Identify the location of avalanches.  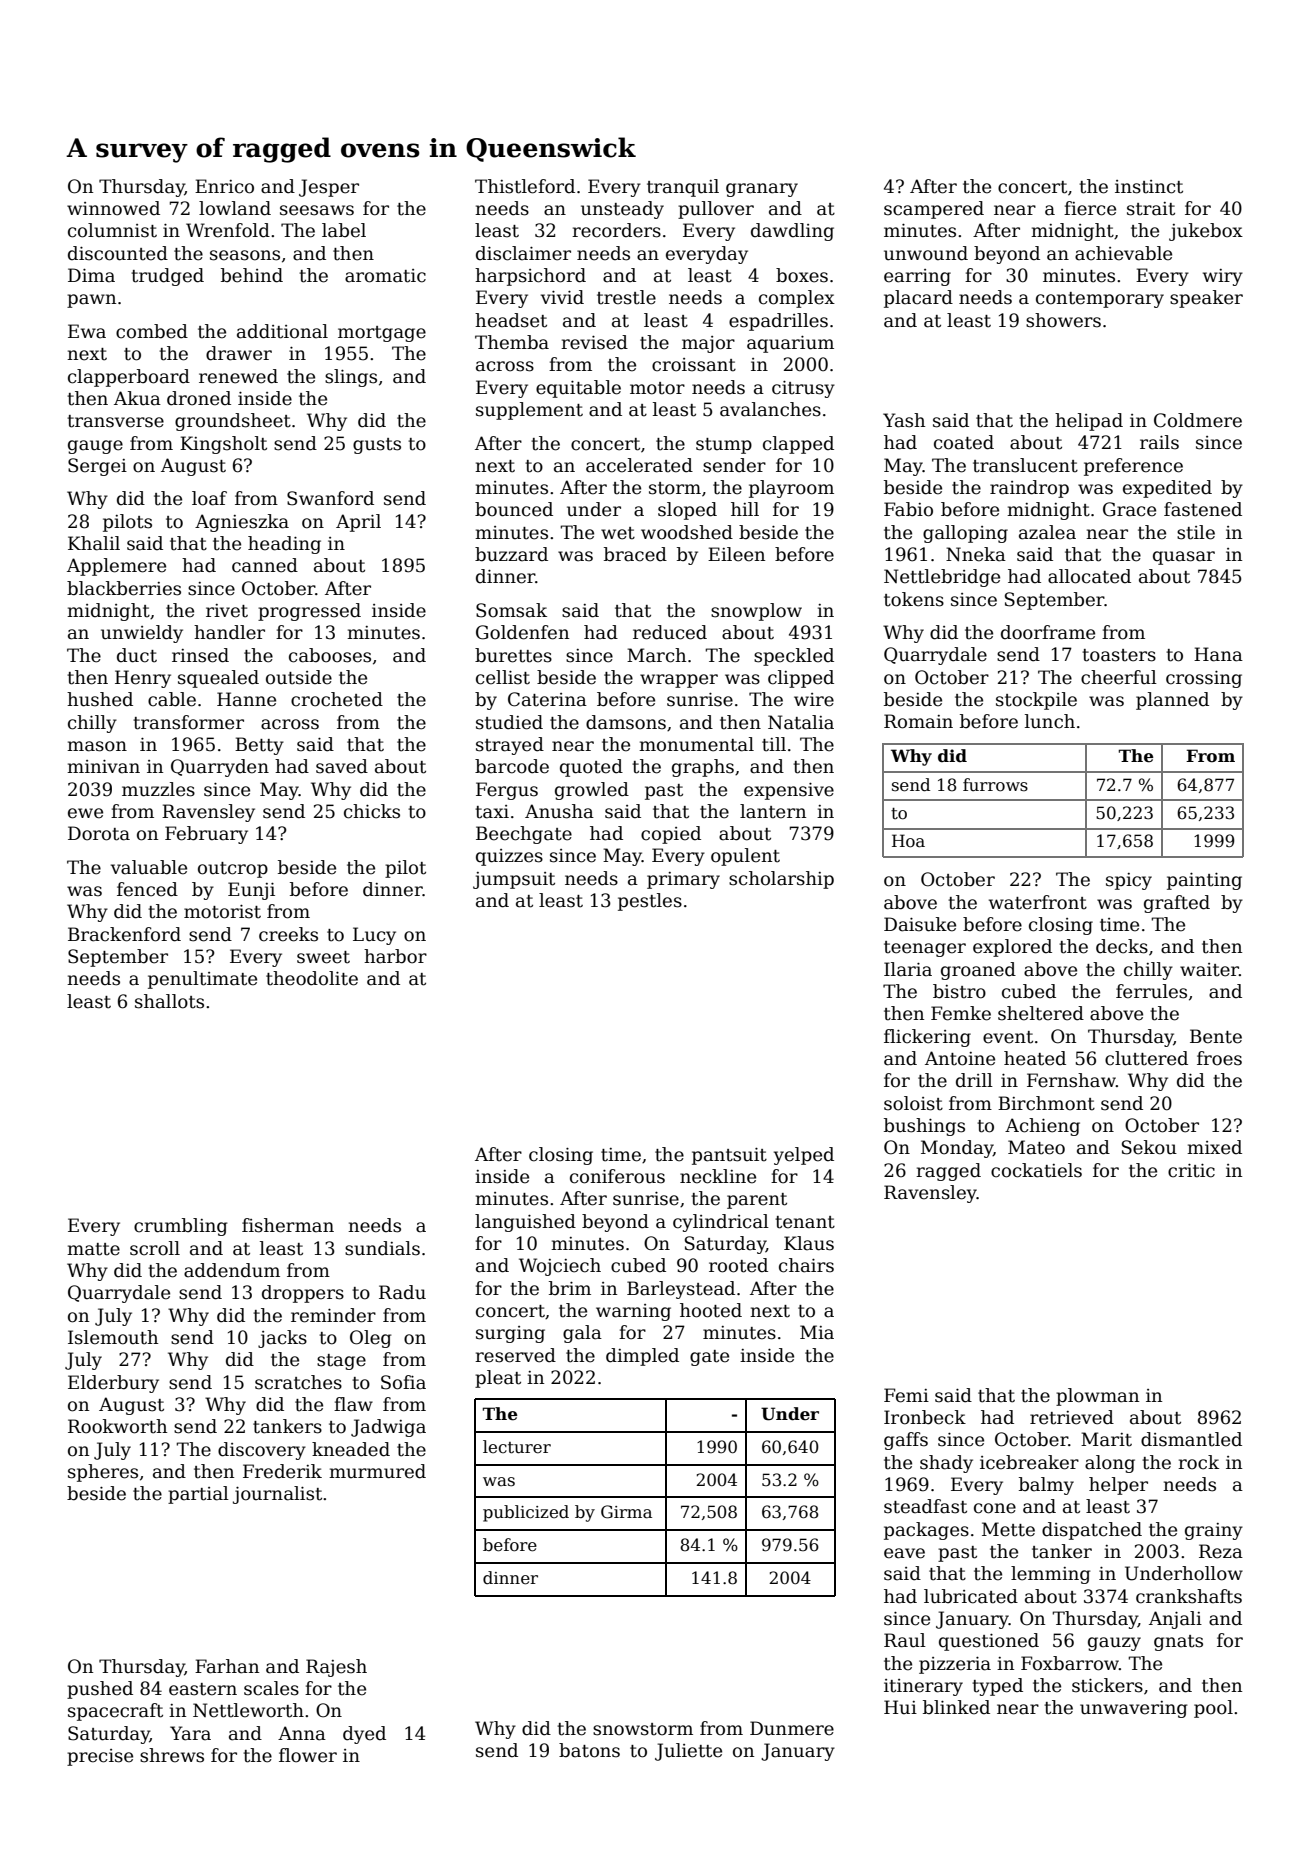
(770, 409).
